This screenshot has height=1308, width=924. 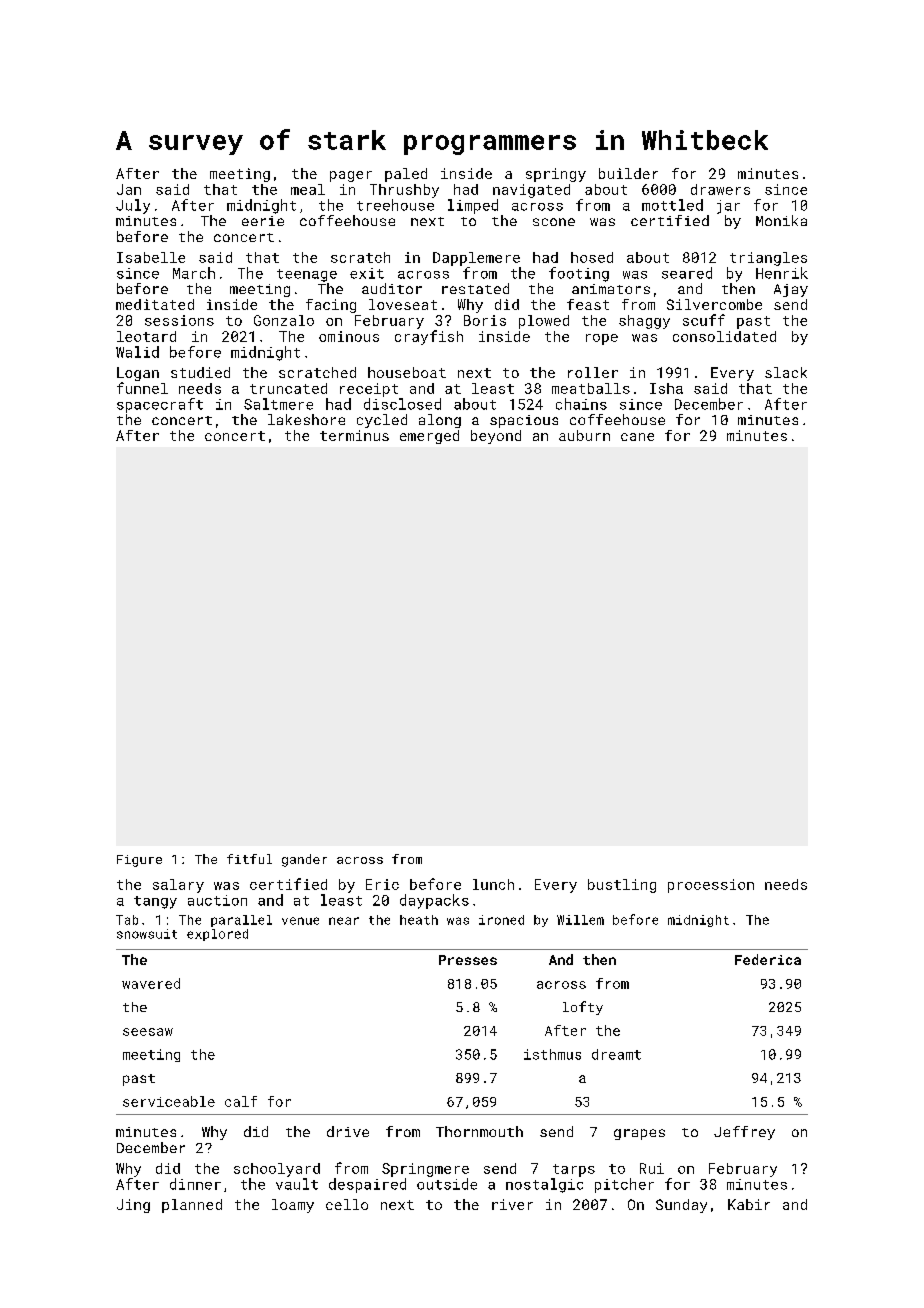 What do you see at coordinates (278, 404) in the screenshot?
I see `Saltmere` at bounding box center [278, 404].
